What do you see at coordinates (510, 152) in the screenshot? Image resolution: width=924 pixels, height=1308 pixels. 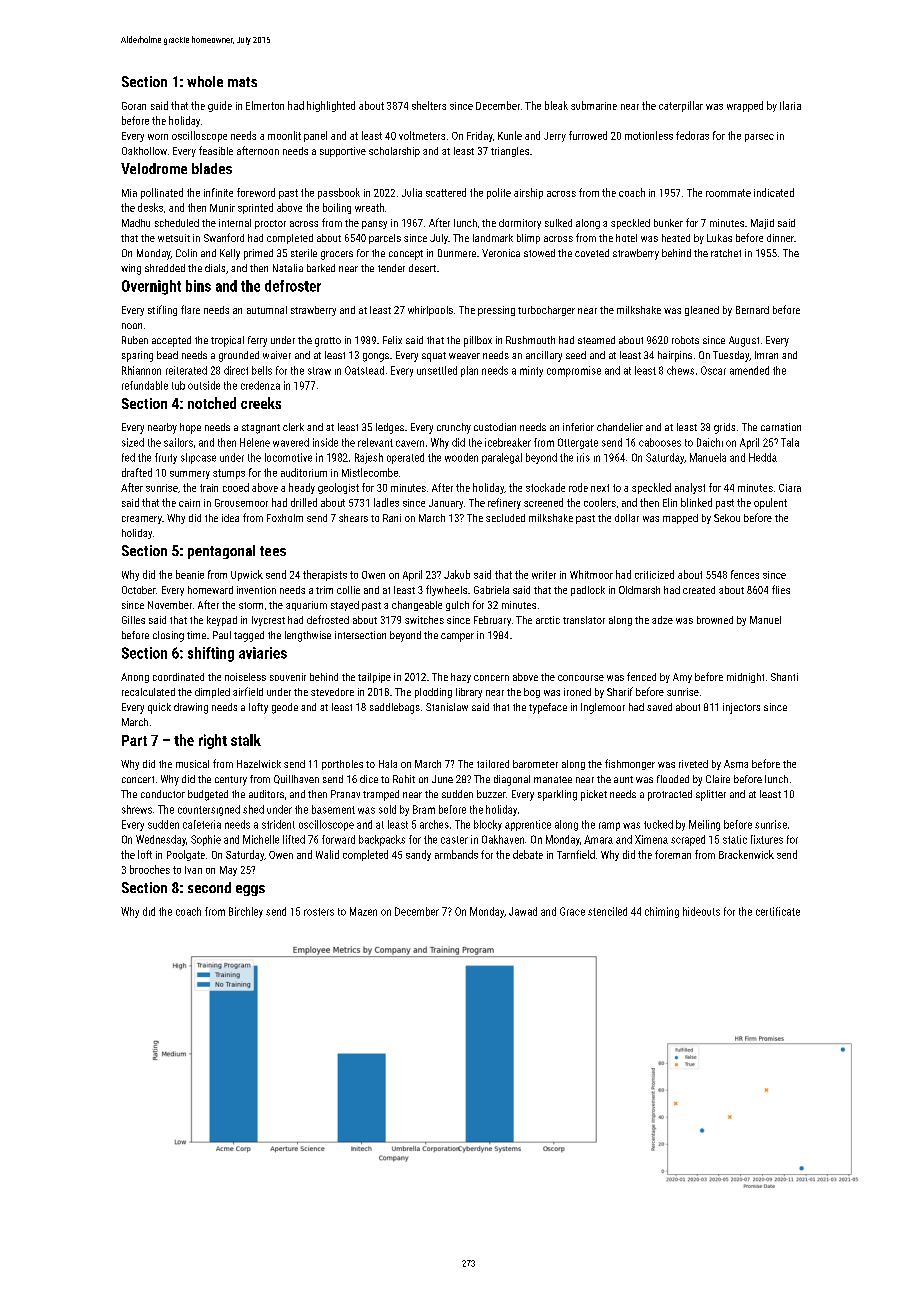 I see `triangles` at bounding box center [510, 152].
